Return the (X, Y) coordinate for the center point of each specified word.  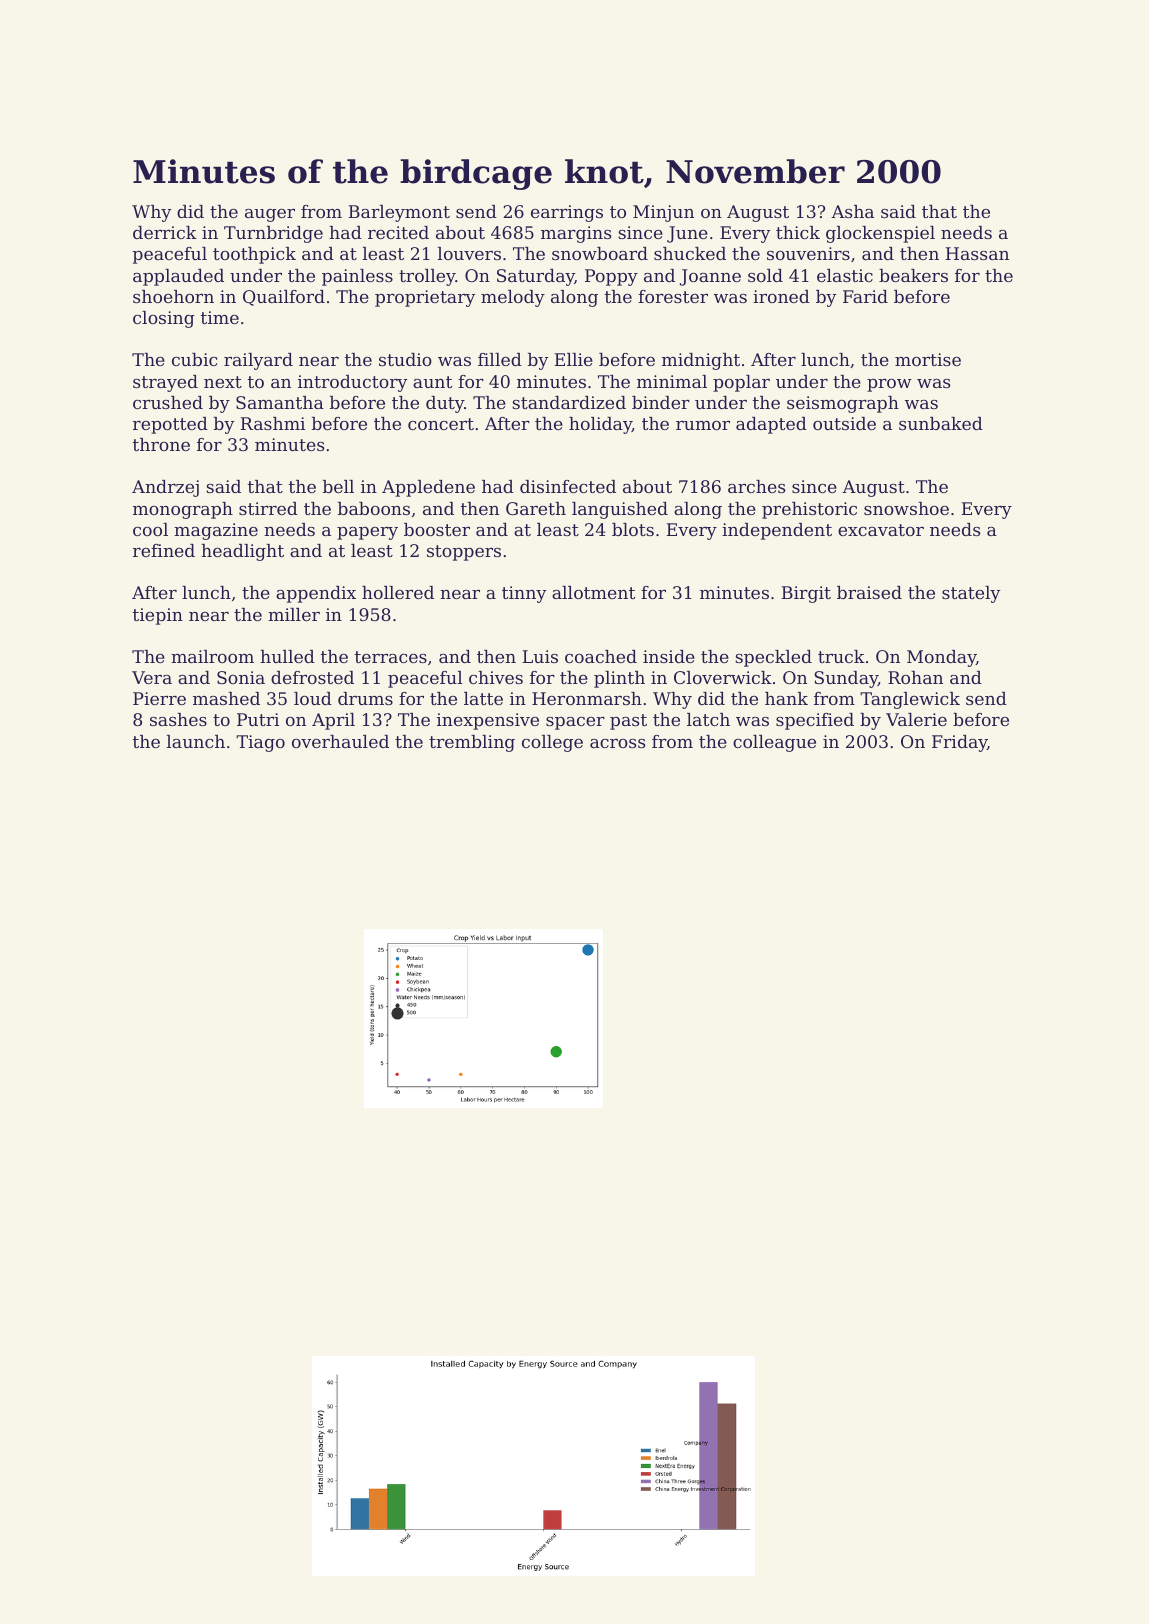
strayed (165, 383)
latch (708, 719)
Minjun (663, 213)
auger (270, 215)
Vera (152, 677)
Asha (852, 211)
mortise (928, 359)
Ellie (573, 359)
